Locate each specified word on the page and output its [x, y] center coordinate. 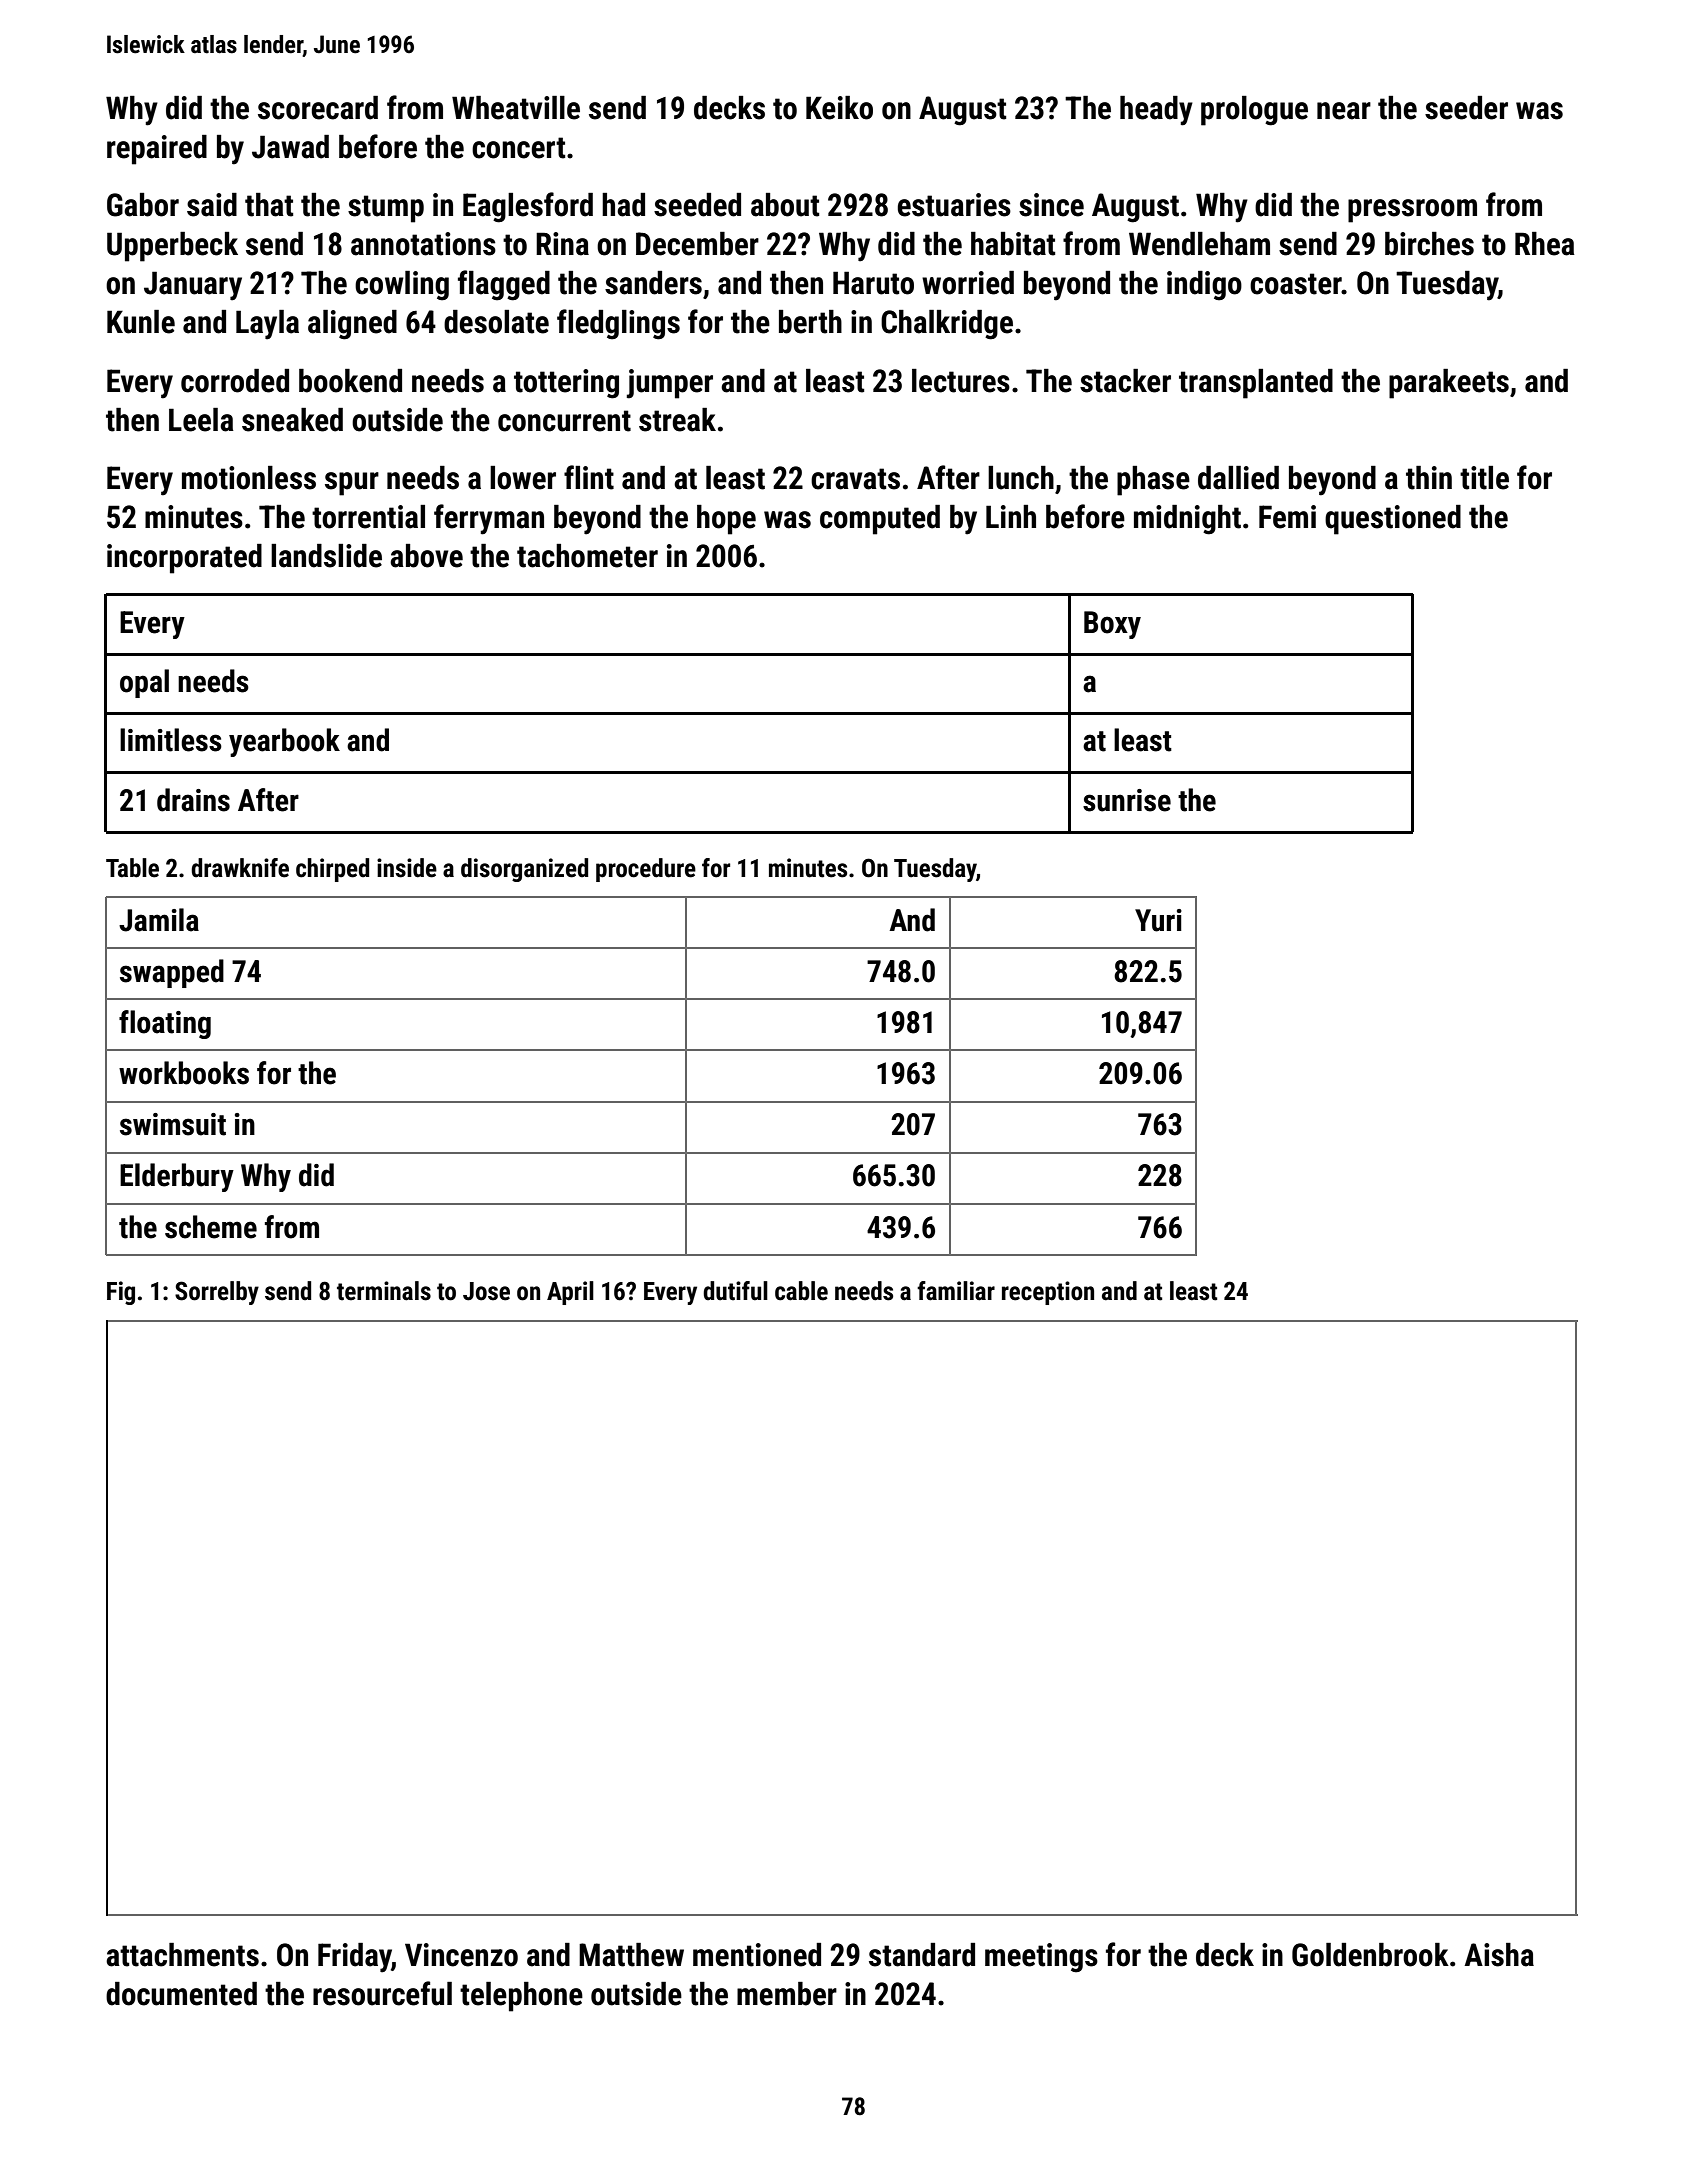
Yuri [1158, 920]
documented [181, 1994]
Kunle [141, 322]
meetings [1041, 1958]
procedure [646, 870]
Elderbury [177, 1177]
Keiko [839, 108]
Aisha [1499, 1955]
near [1344, 111]
